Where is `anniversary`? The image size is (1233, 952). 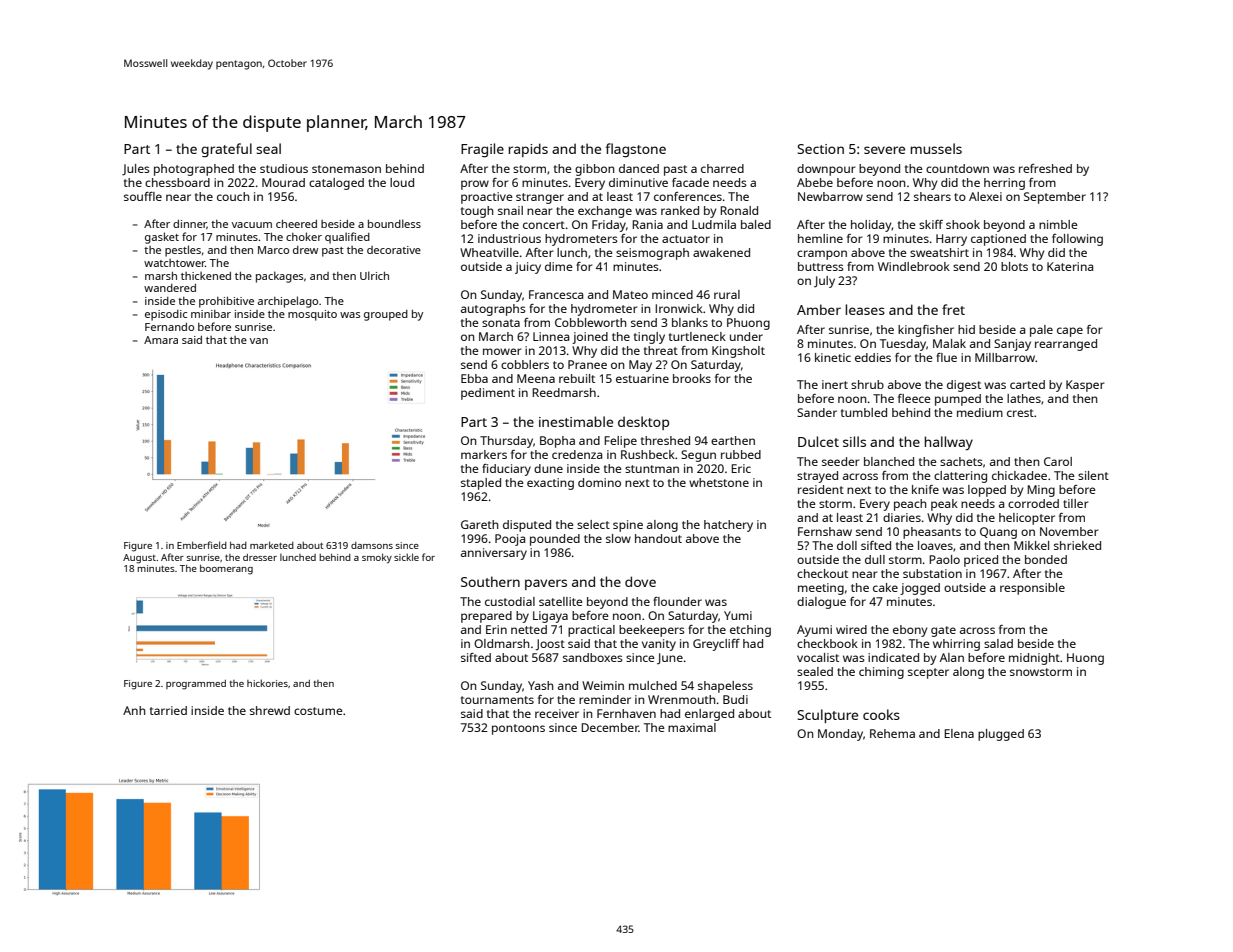
anniversary is located at coordinates (494, 554).
